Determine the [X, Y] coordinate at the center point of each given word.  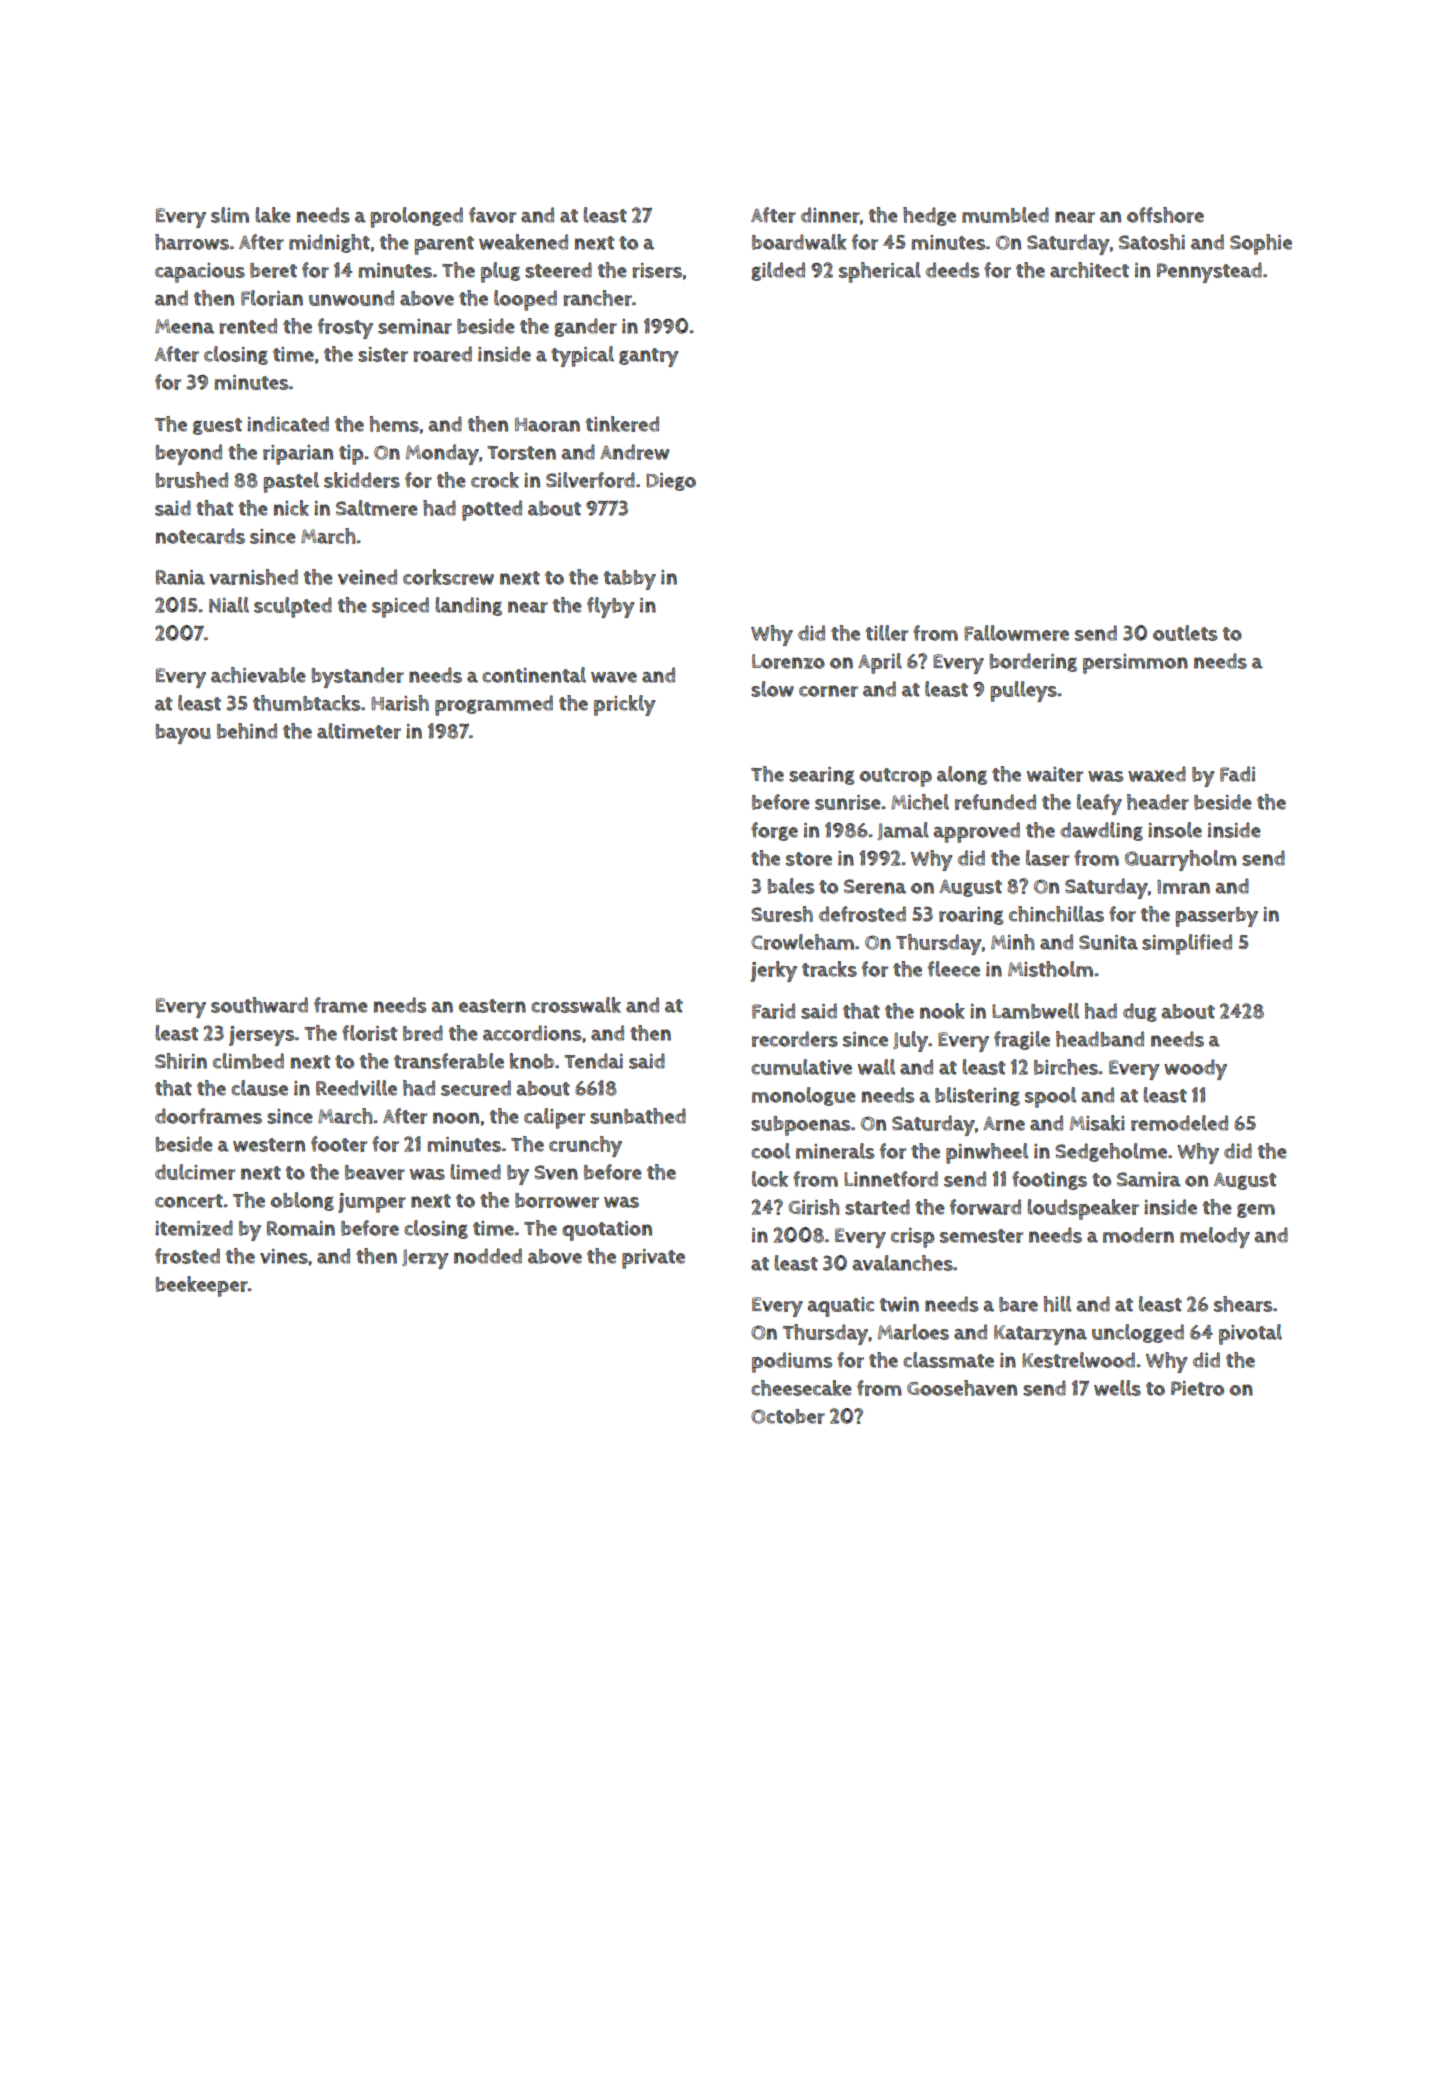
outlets [1185, 633]
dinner [830, 215]
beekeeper [201, 1286]
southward [259, 1005]
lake [273, 215]
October [788, 1416]
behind [247, 731]
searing [822, 776]
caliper [554, 1118]
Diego [671, 482]
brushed [191, 480]
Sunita [1108, 942]
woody [1195, 1069]
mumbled [1005, 215]
